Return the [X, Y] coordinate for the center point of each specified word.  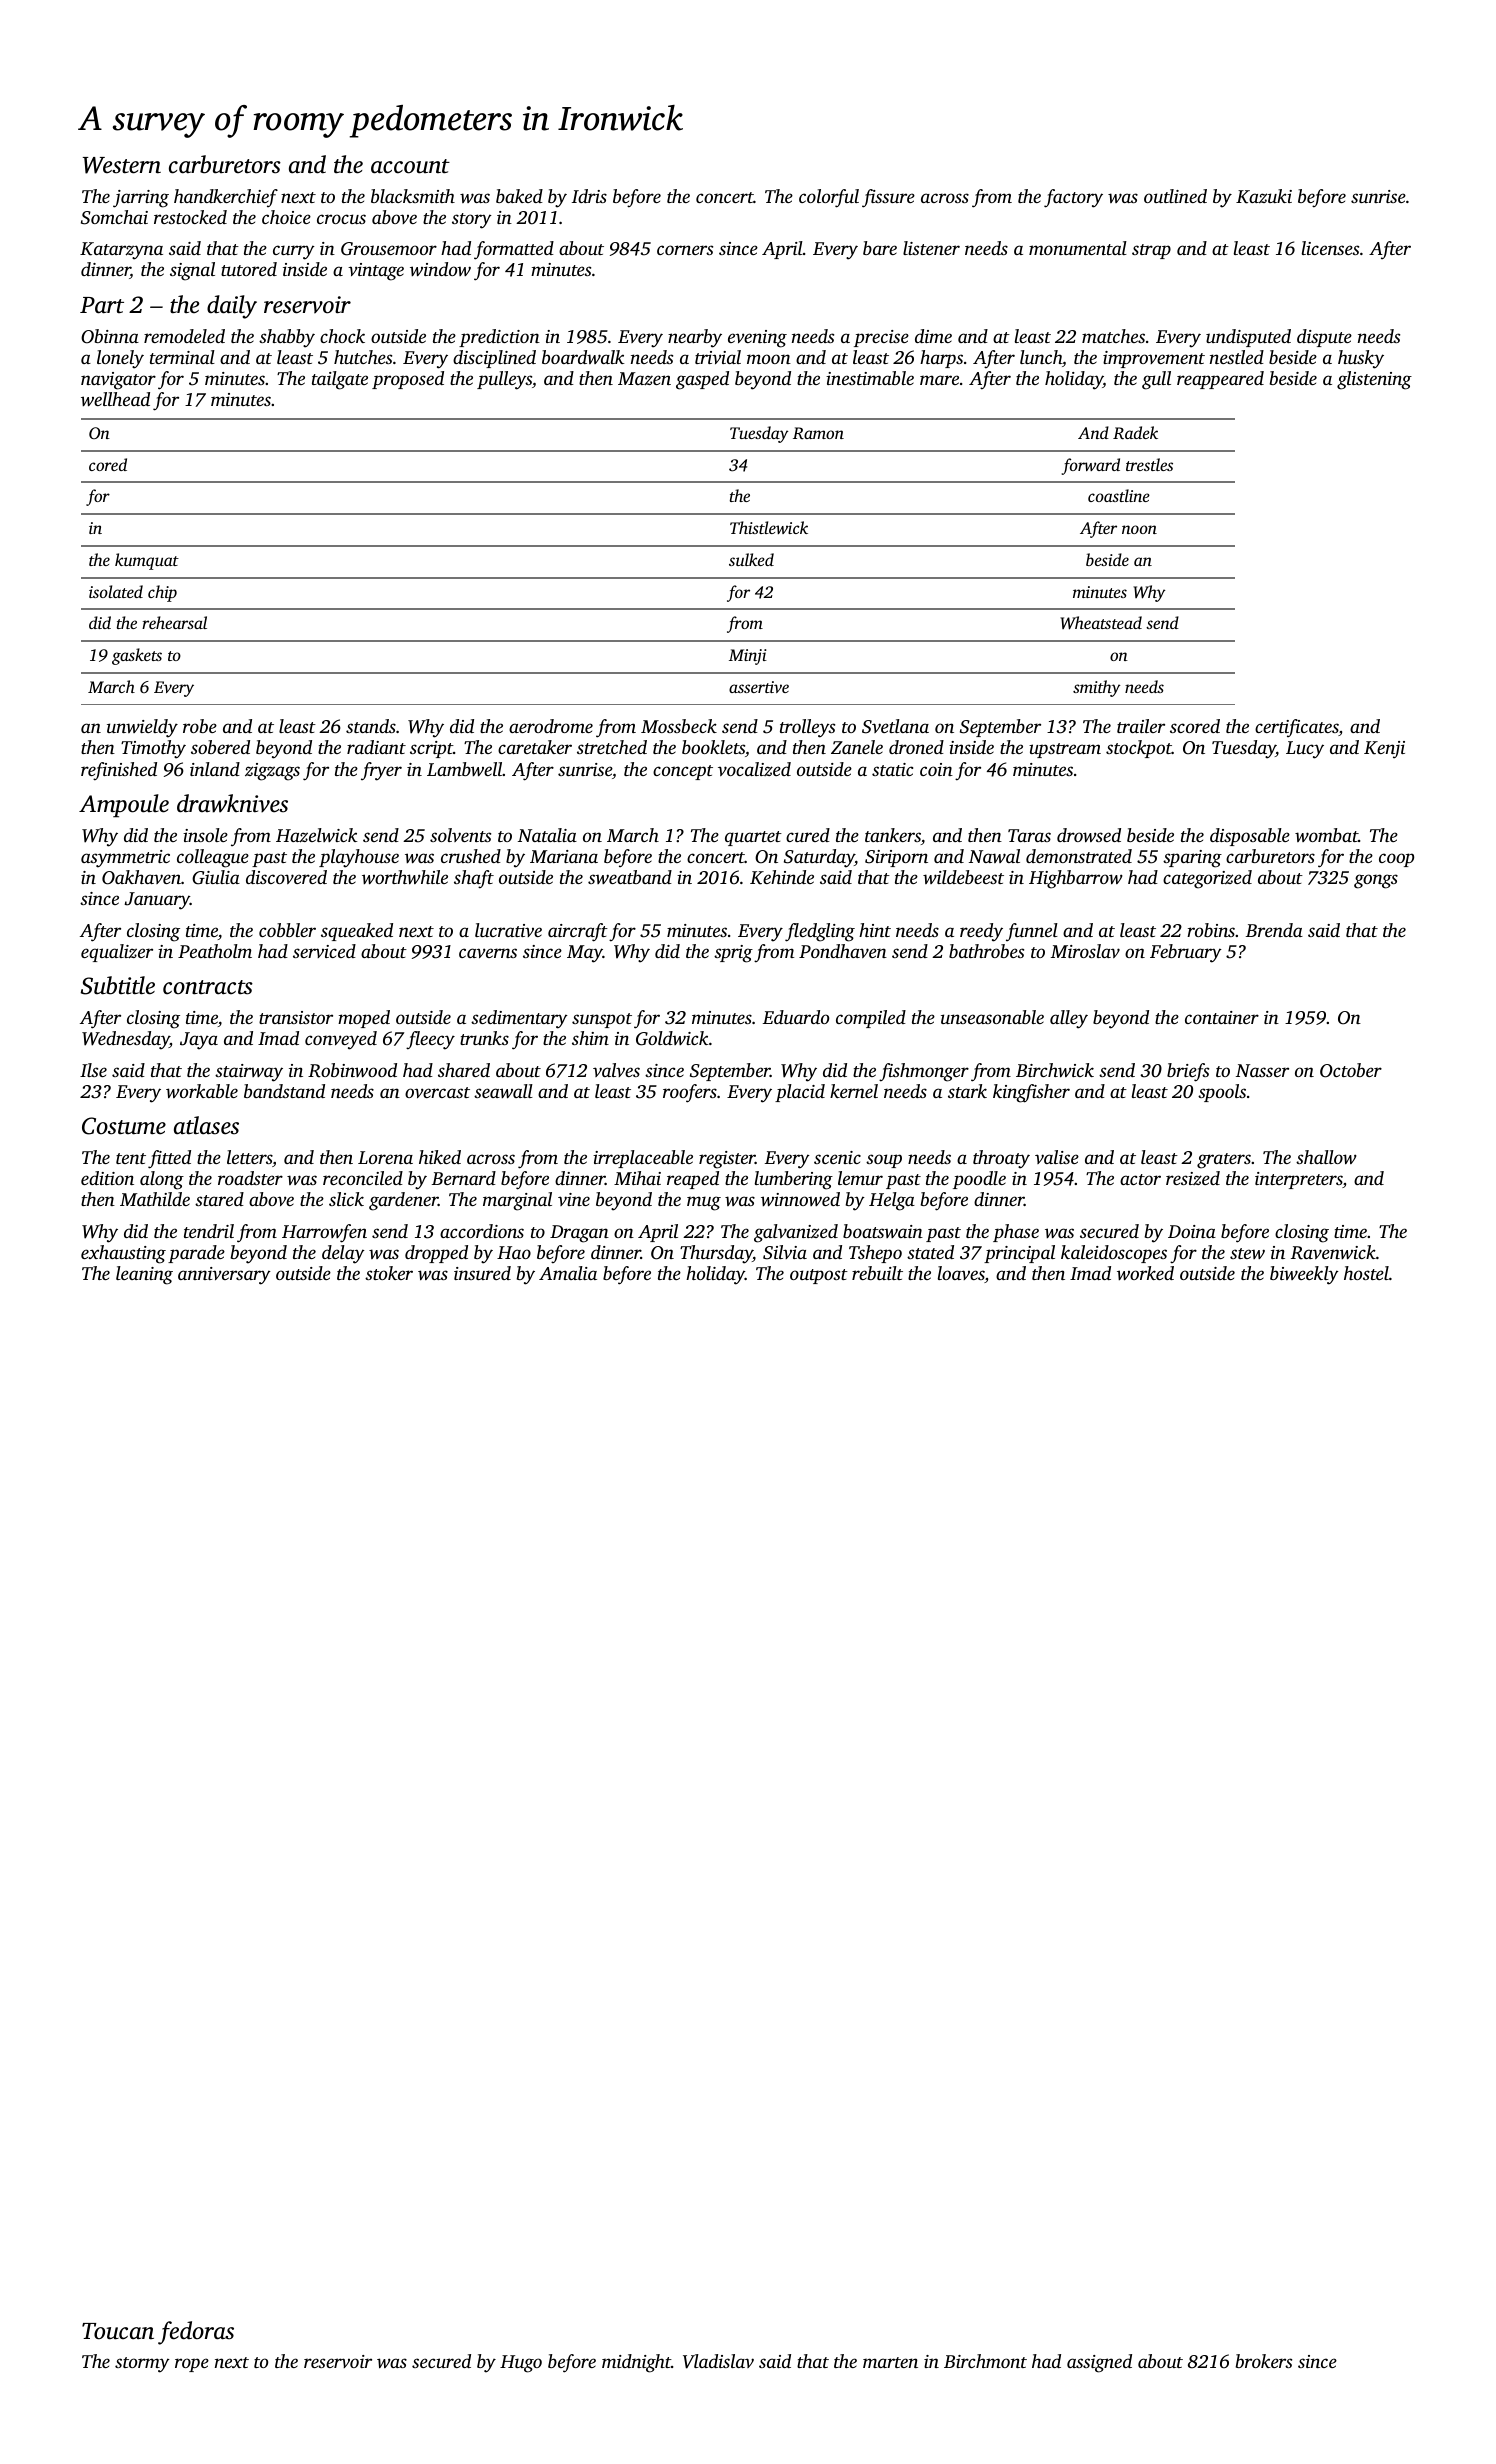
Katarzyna [121, 251]
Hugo [521, 2364]
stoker [389, 1273]
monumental [1078, 248]
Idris [589, 196]
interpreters [1299, 1180]
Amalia [568, 1273]
